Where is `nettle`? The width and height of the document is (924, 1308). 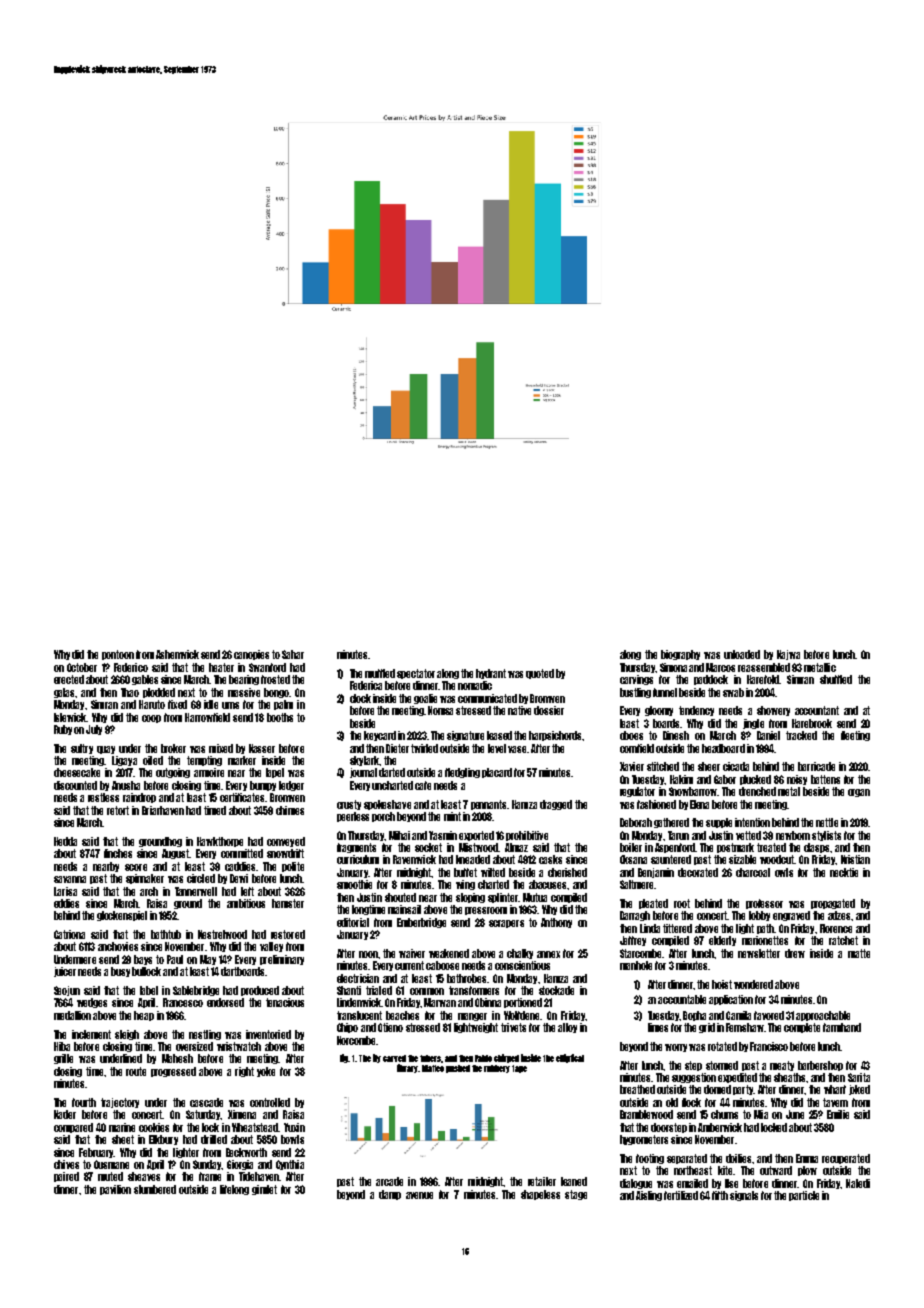 nettle is located at coordinates (827, 822).
